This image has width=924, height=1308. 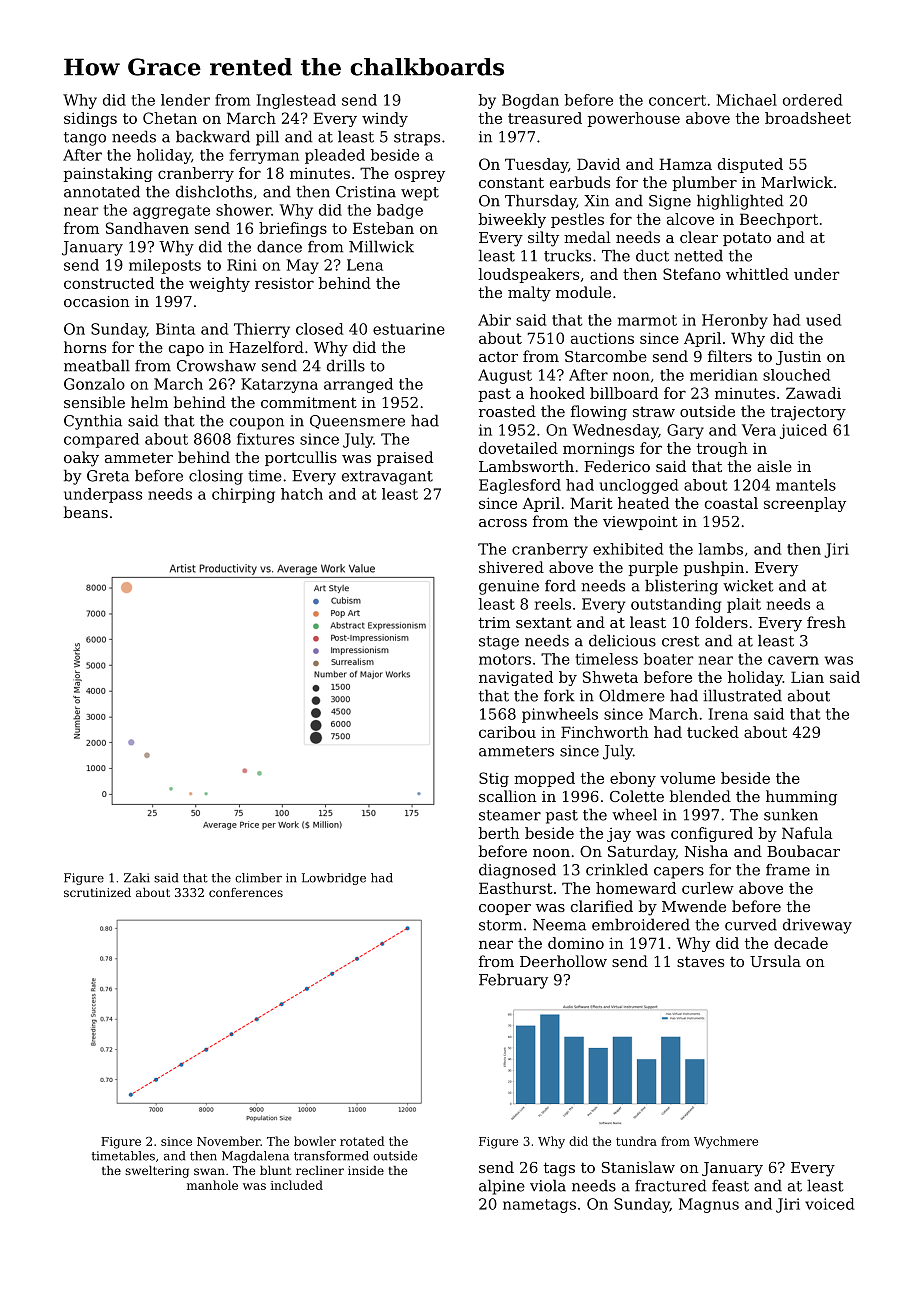 What do you see at coordinates (806, 485) in the image?
I see `mantels` at bounding box center [806, 485].
